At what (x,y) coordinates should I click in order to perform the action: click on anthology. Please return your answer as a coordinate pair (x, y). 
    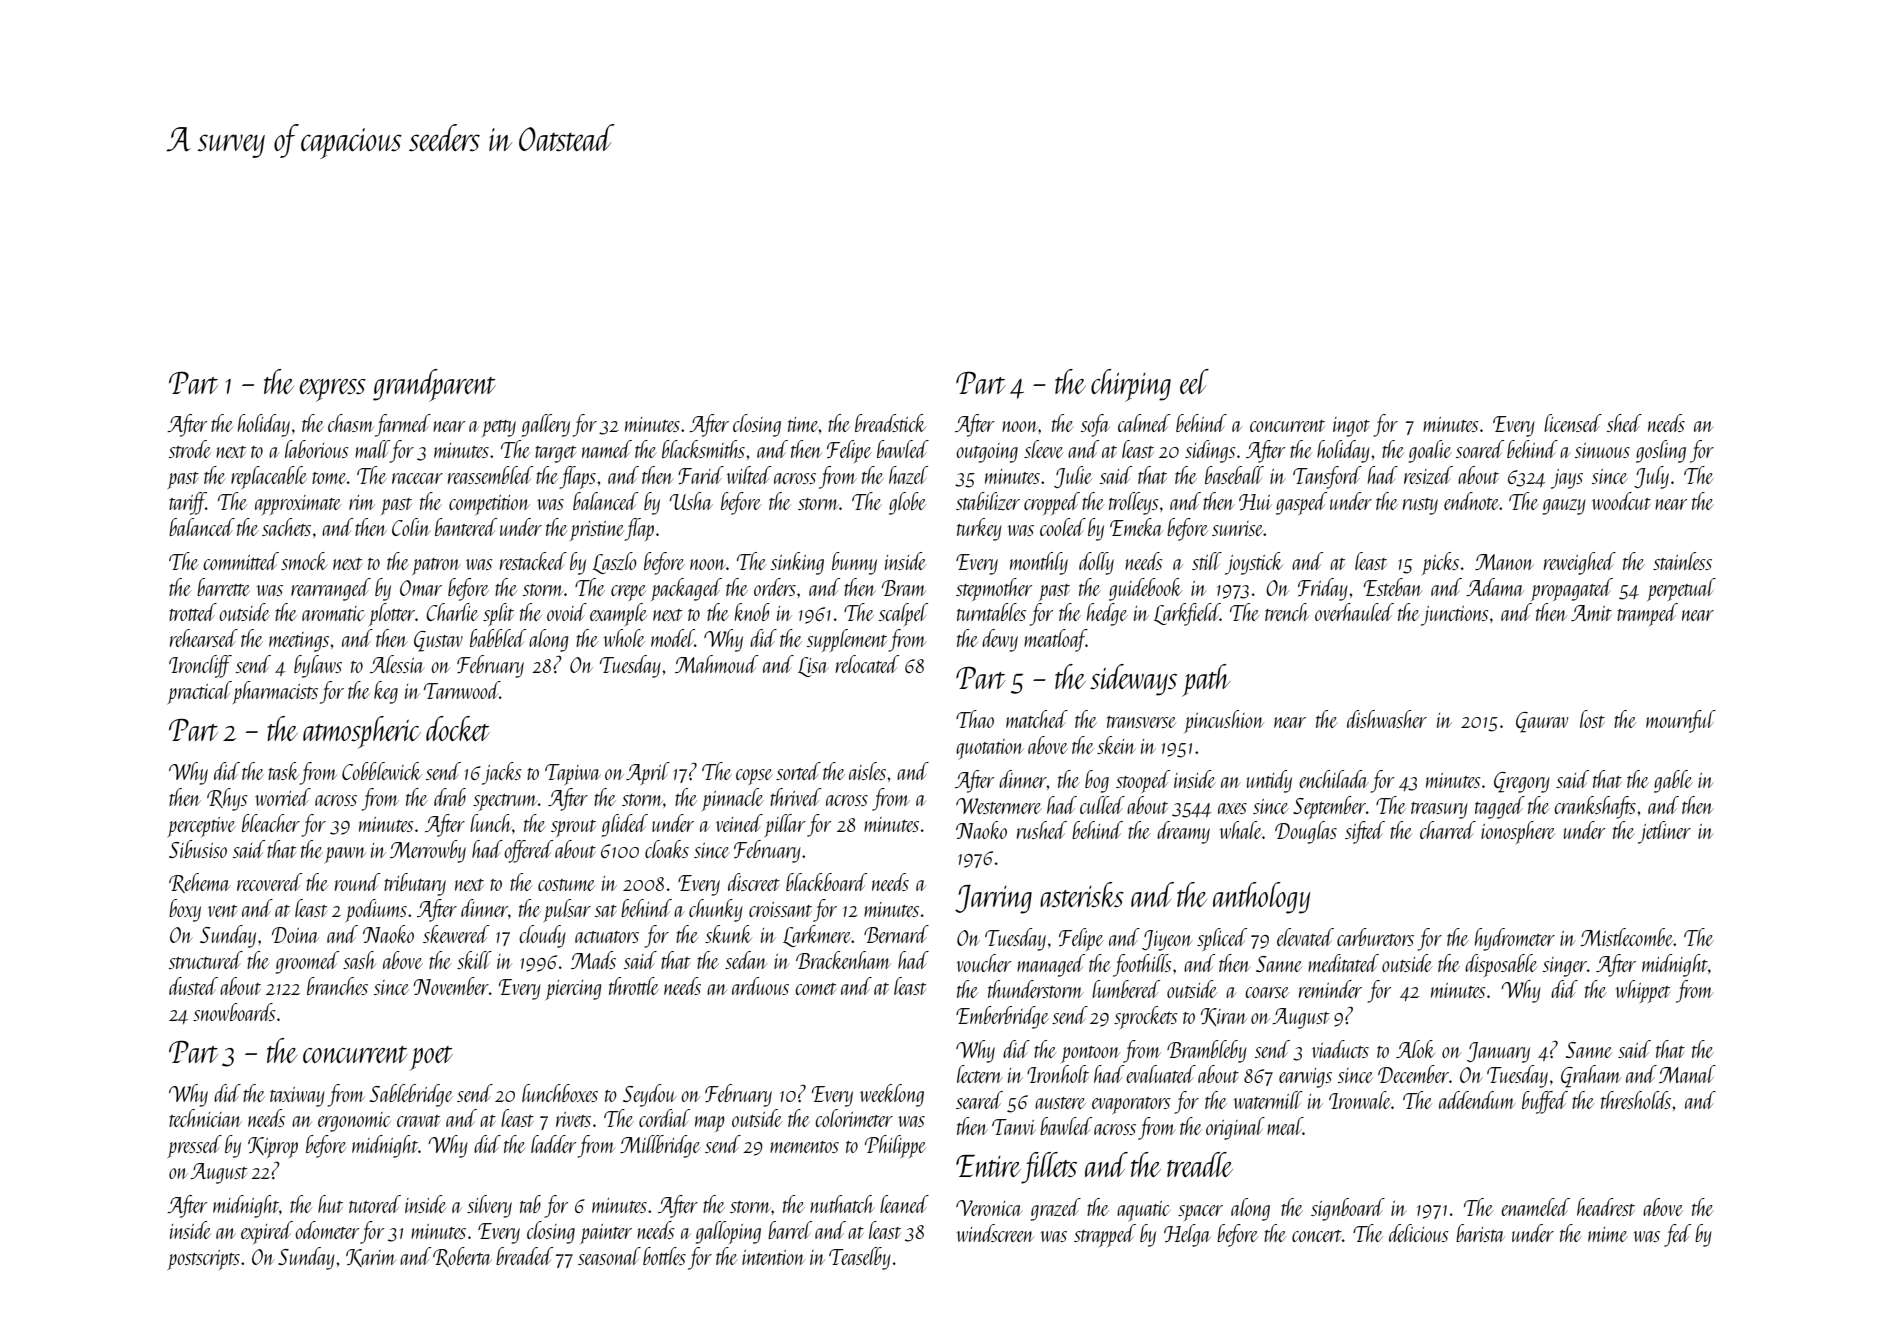
    Looking at the image, I should click on (1262, 898).
